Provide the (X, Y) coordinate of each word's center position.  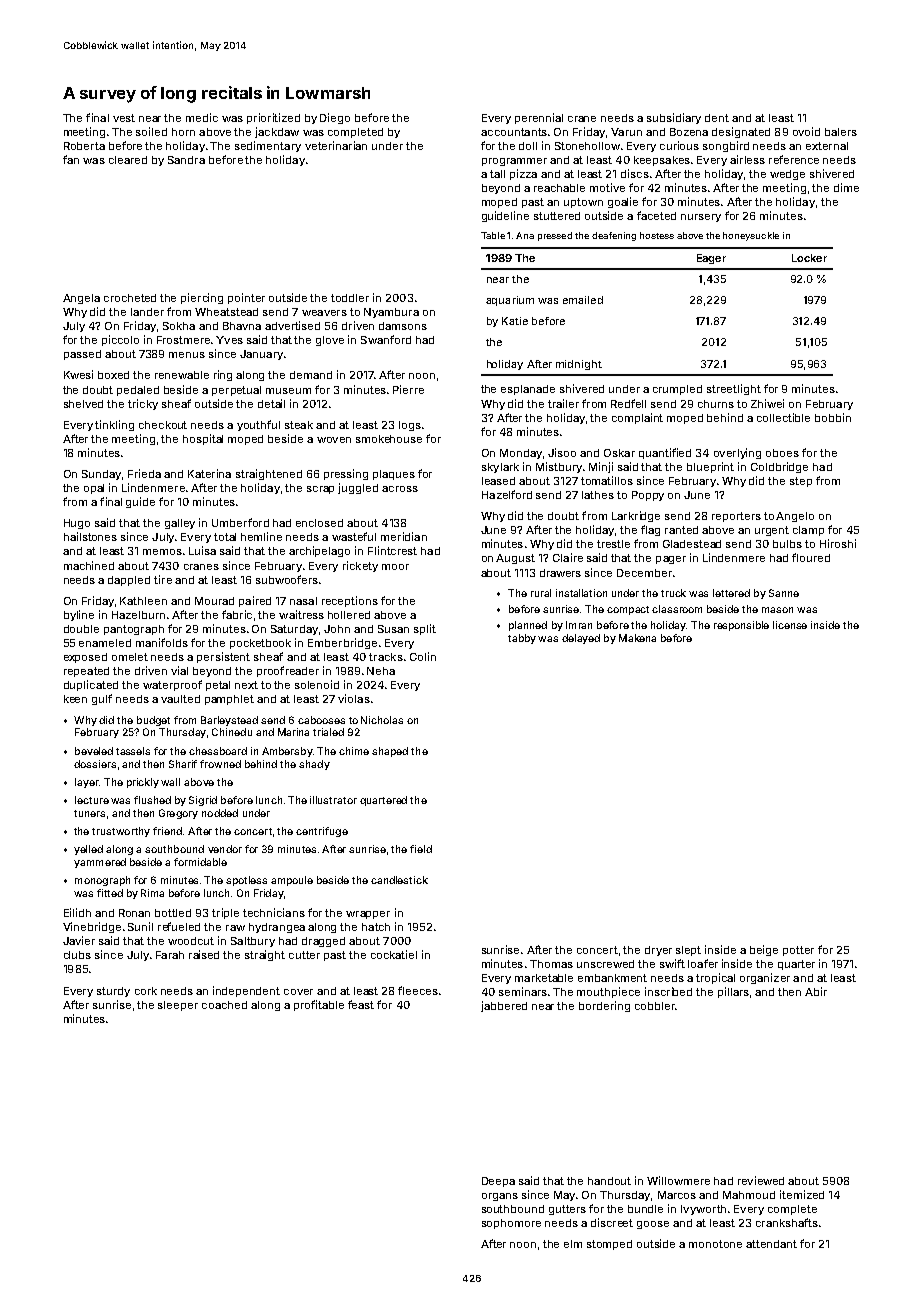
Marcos (677, 1195)
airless (747, 159)
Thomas (551, 964)
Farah (170, 955)
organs (500, 1197)
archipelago (319, 551)
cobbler (655, 1006)
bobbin (833, 417)
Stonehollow (587, 146)
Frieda (144, 473)
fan (71, 159)
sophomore (511, 1224)
